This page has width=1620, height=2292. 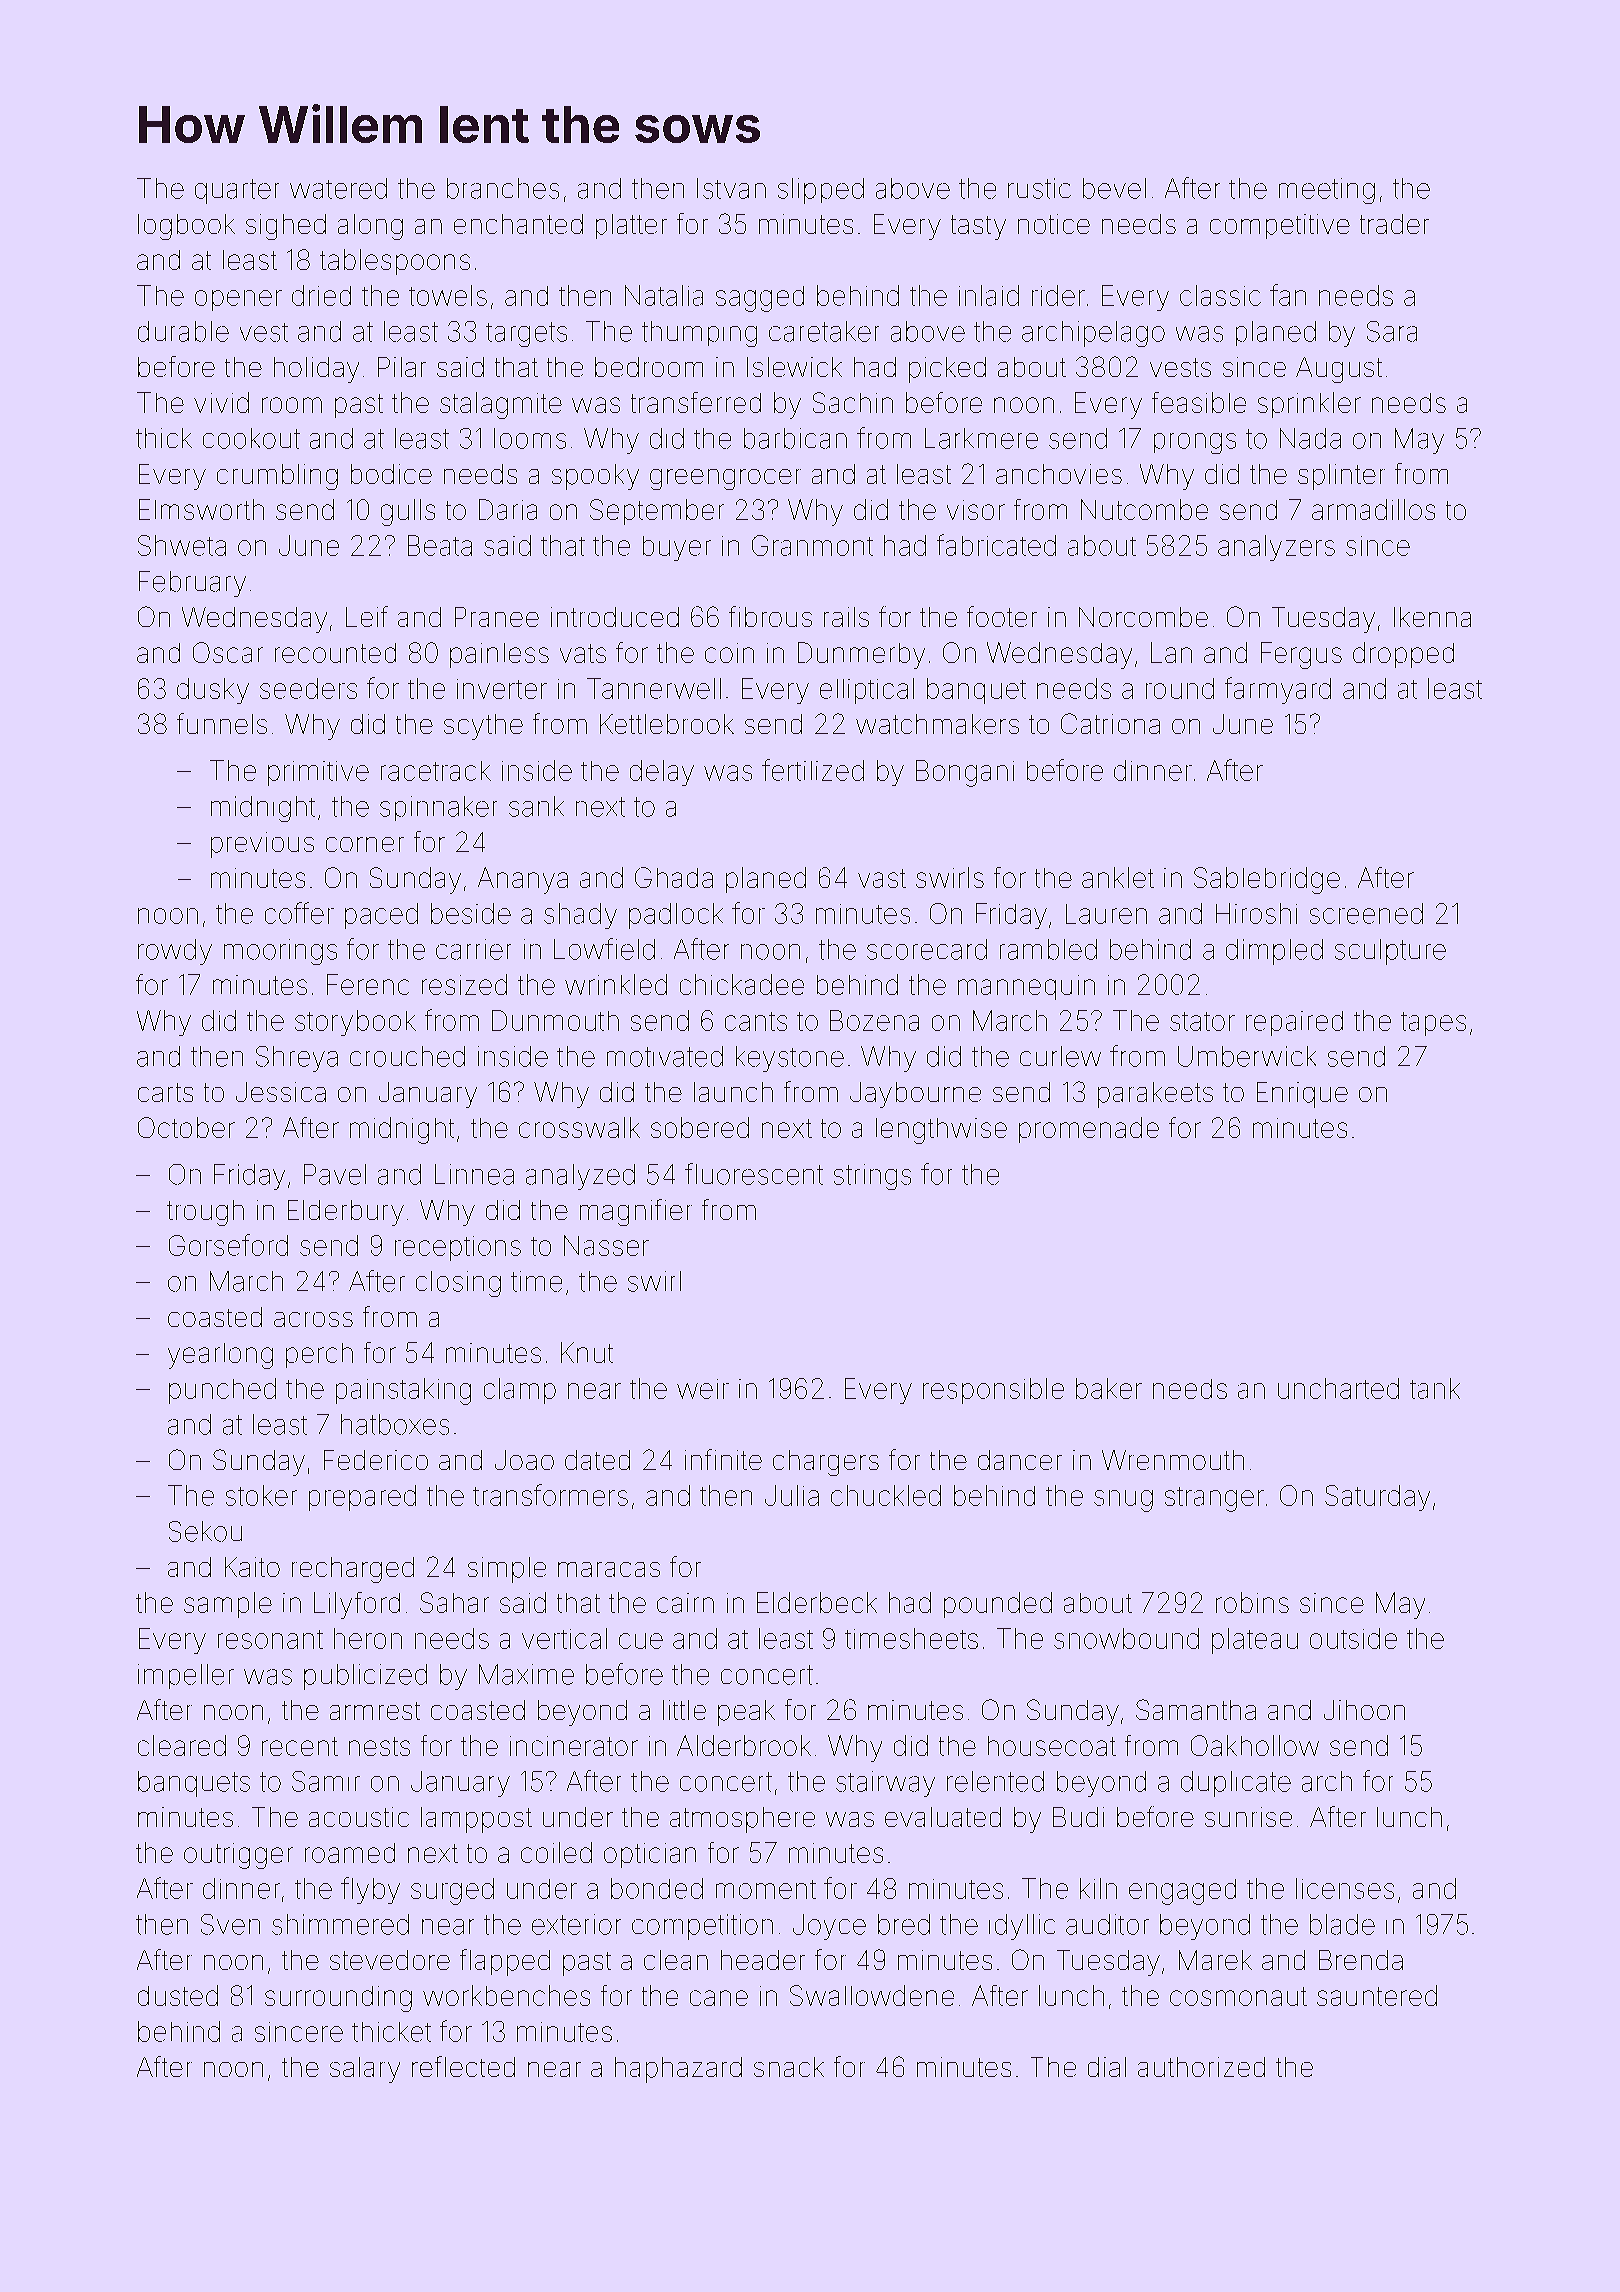 What do you see at coordinates (943, 1817) in the page?
I see `evaluated` at bounding box center [943, 1817].
